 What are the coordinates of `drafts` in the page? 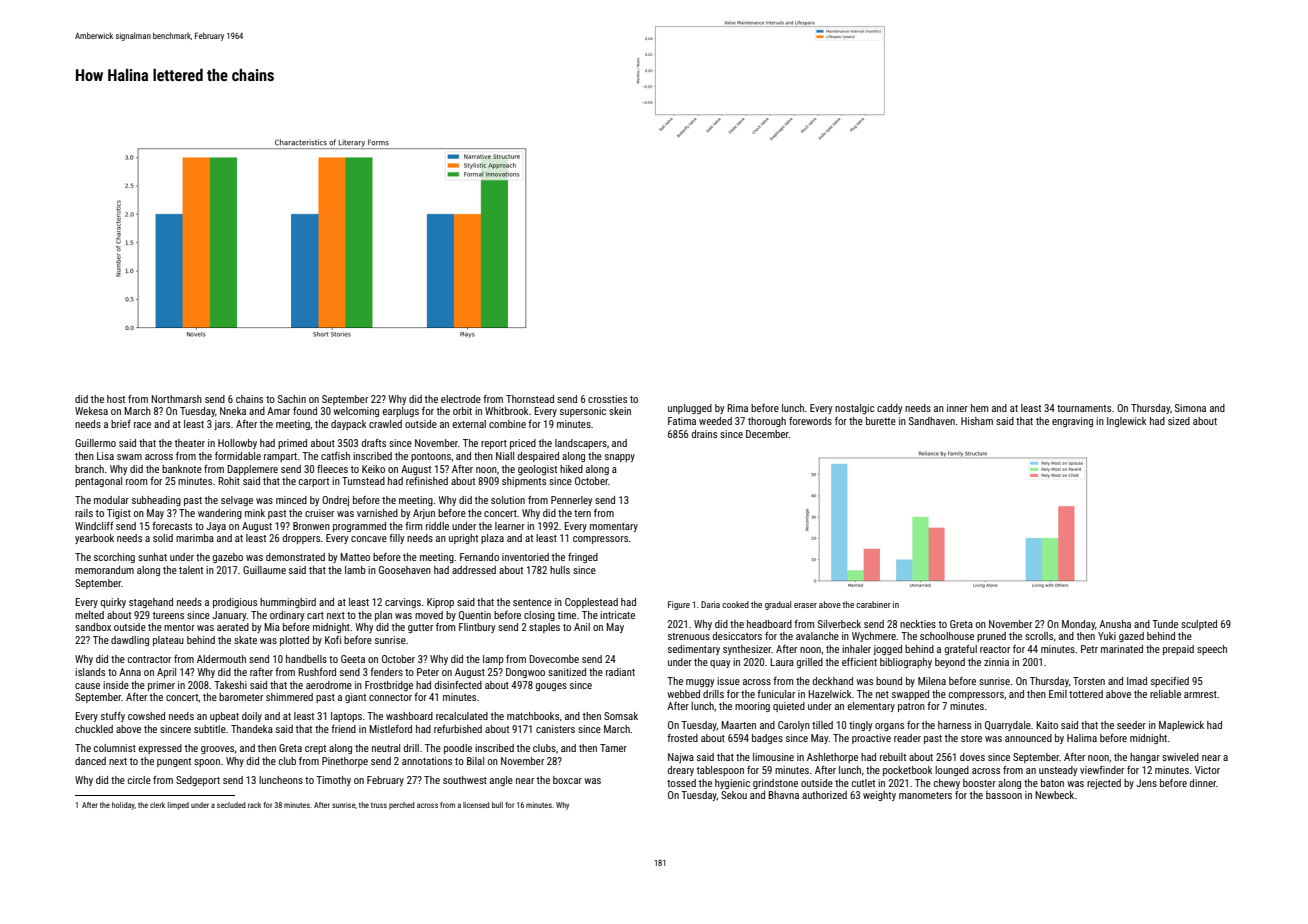 It's located at (373, 443).
